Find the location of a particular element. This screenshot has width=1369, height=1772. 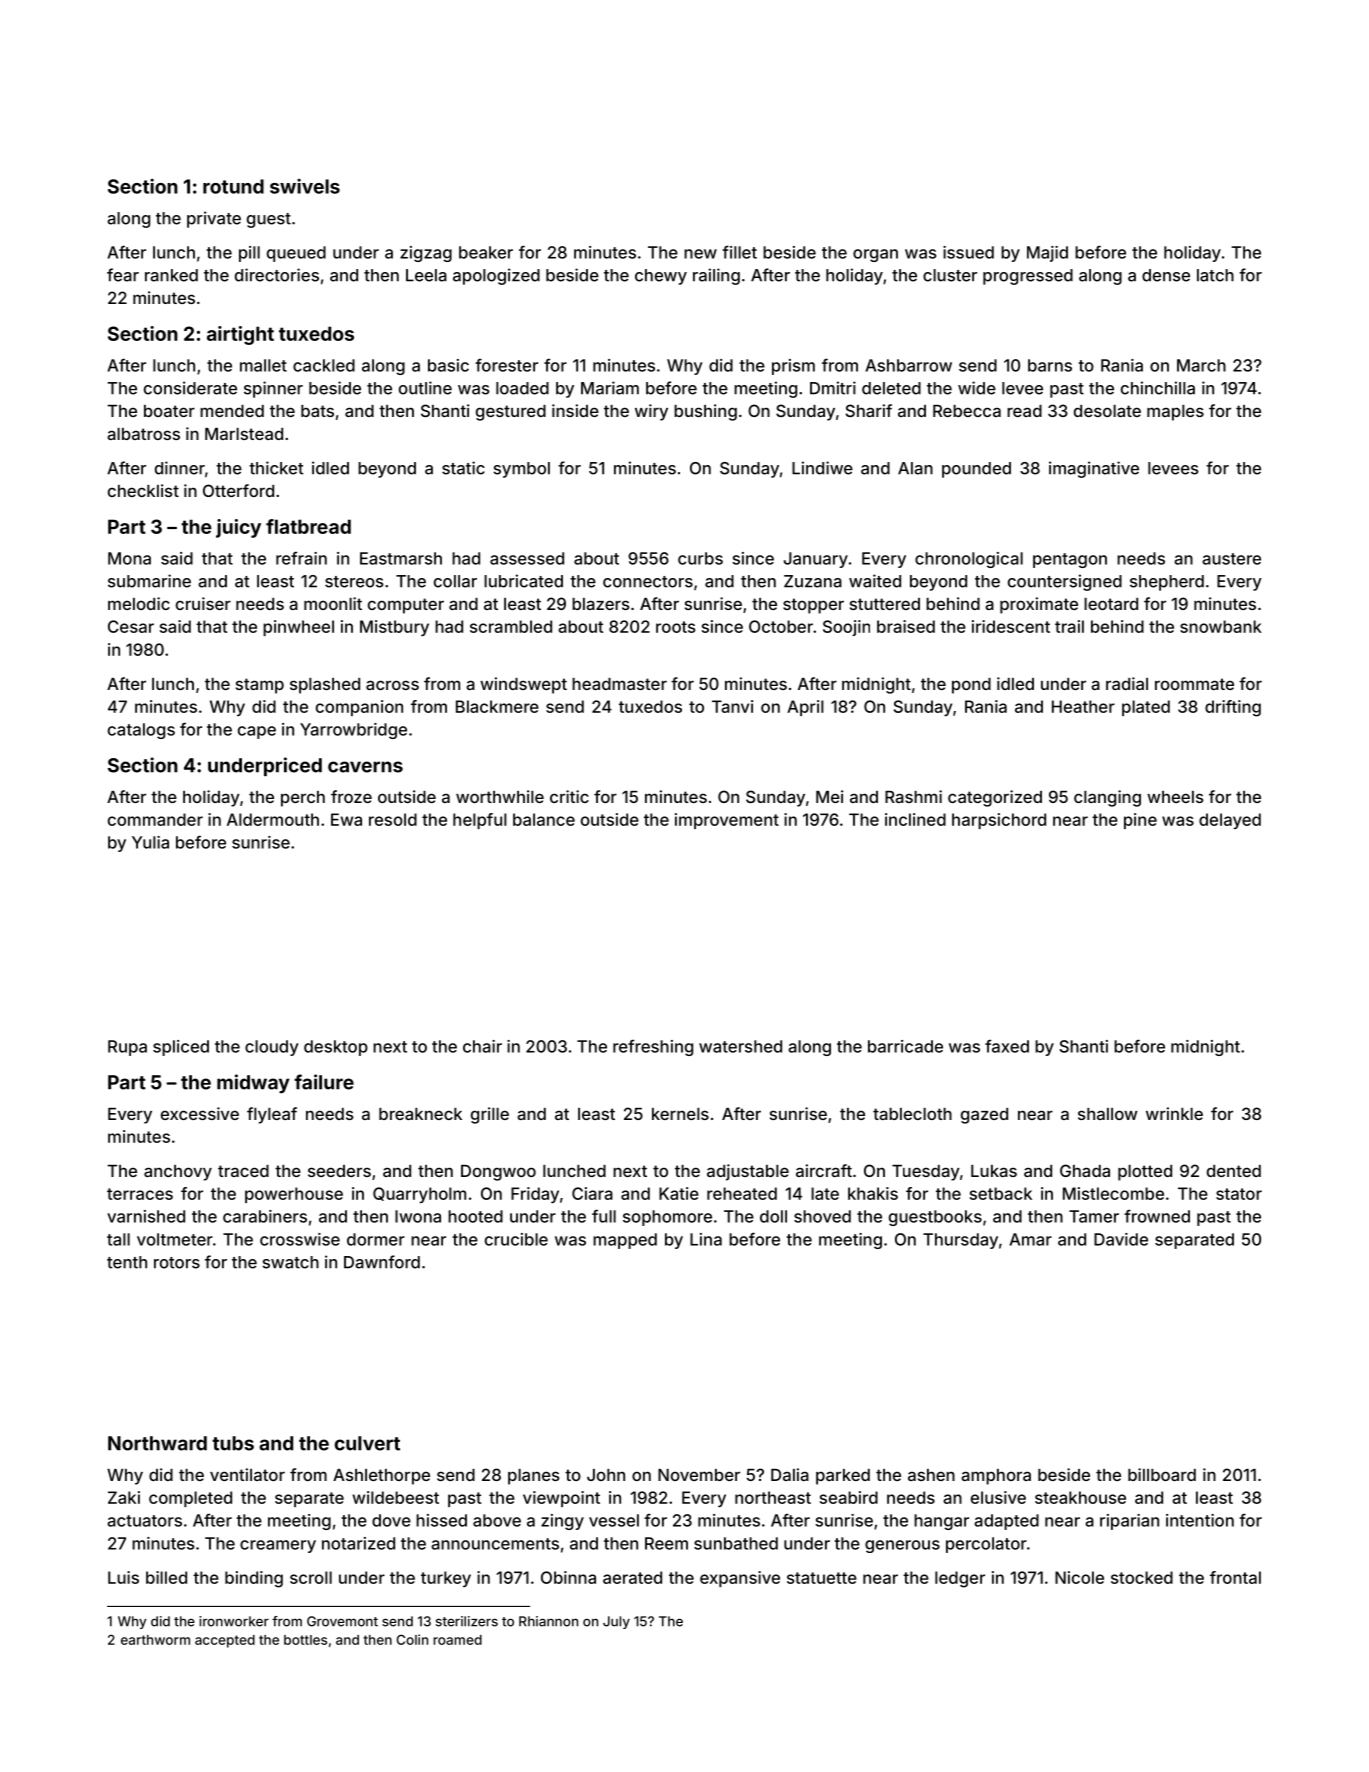

issued is located at coordinates (968, 252).
